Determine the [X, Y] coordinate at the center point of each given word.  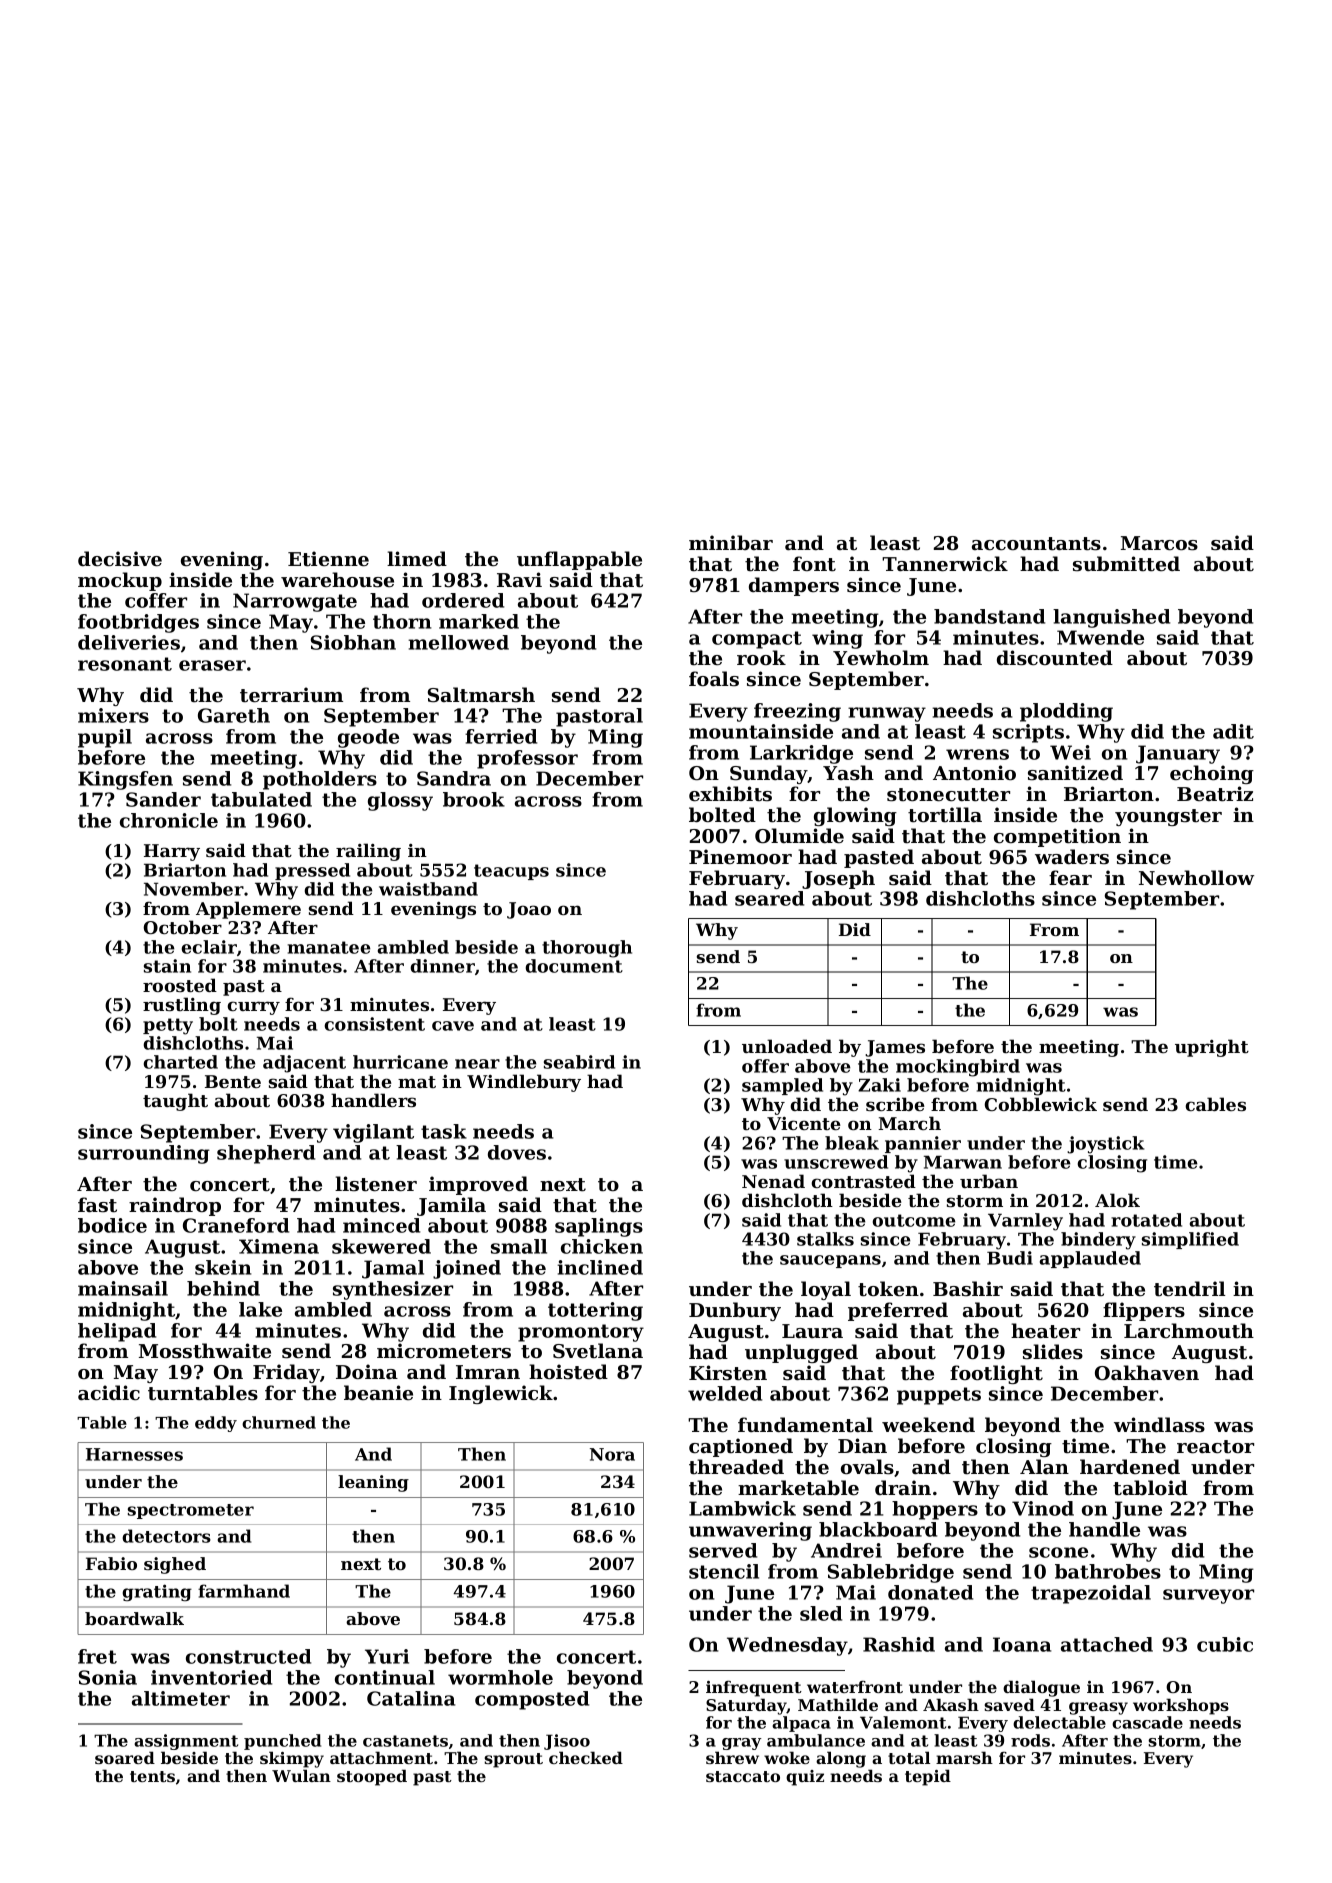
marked [479, 621]
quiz [805, 1778]
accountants [1036, 544]
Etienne [328, 559]
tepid [928, 1777]
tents [152, 1776]
